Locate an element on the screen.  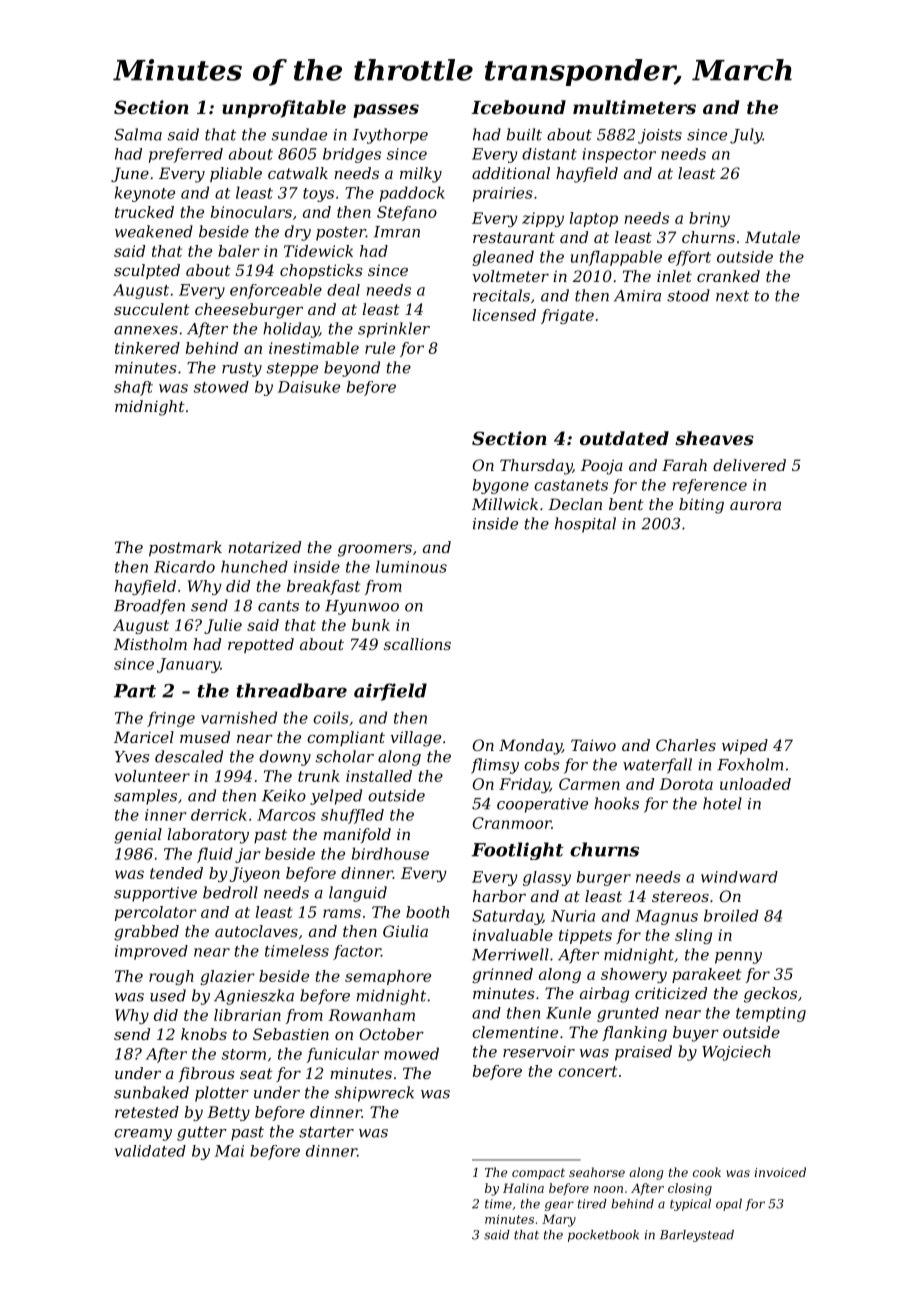
stowed is located at coordinates (221, 387).
